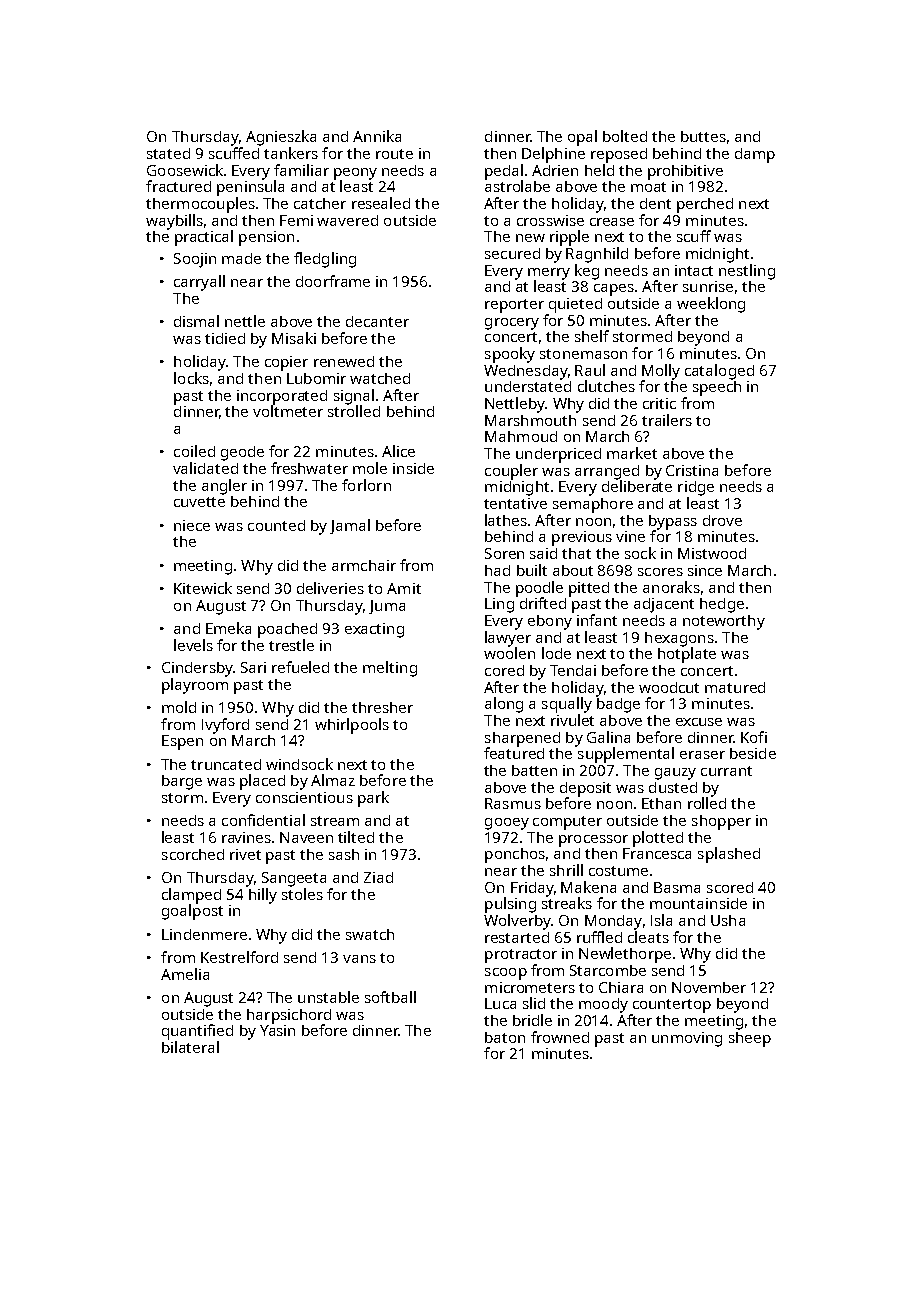 This screenshot has height=1314, width=924. Describe the element at coordinates (755, 155) in the screenshot. I see `damp` at that location.
